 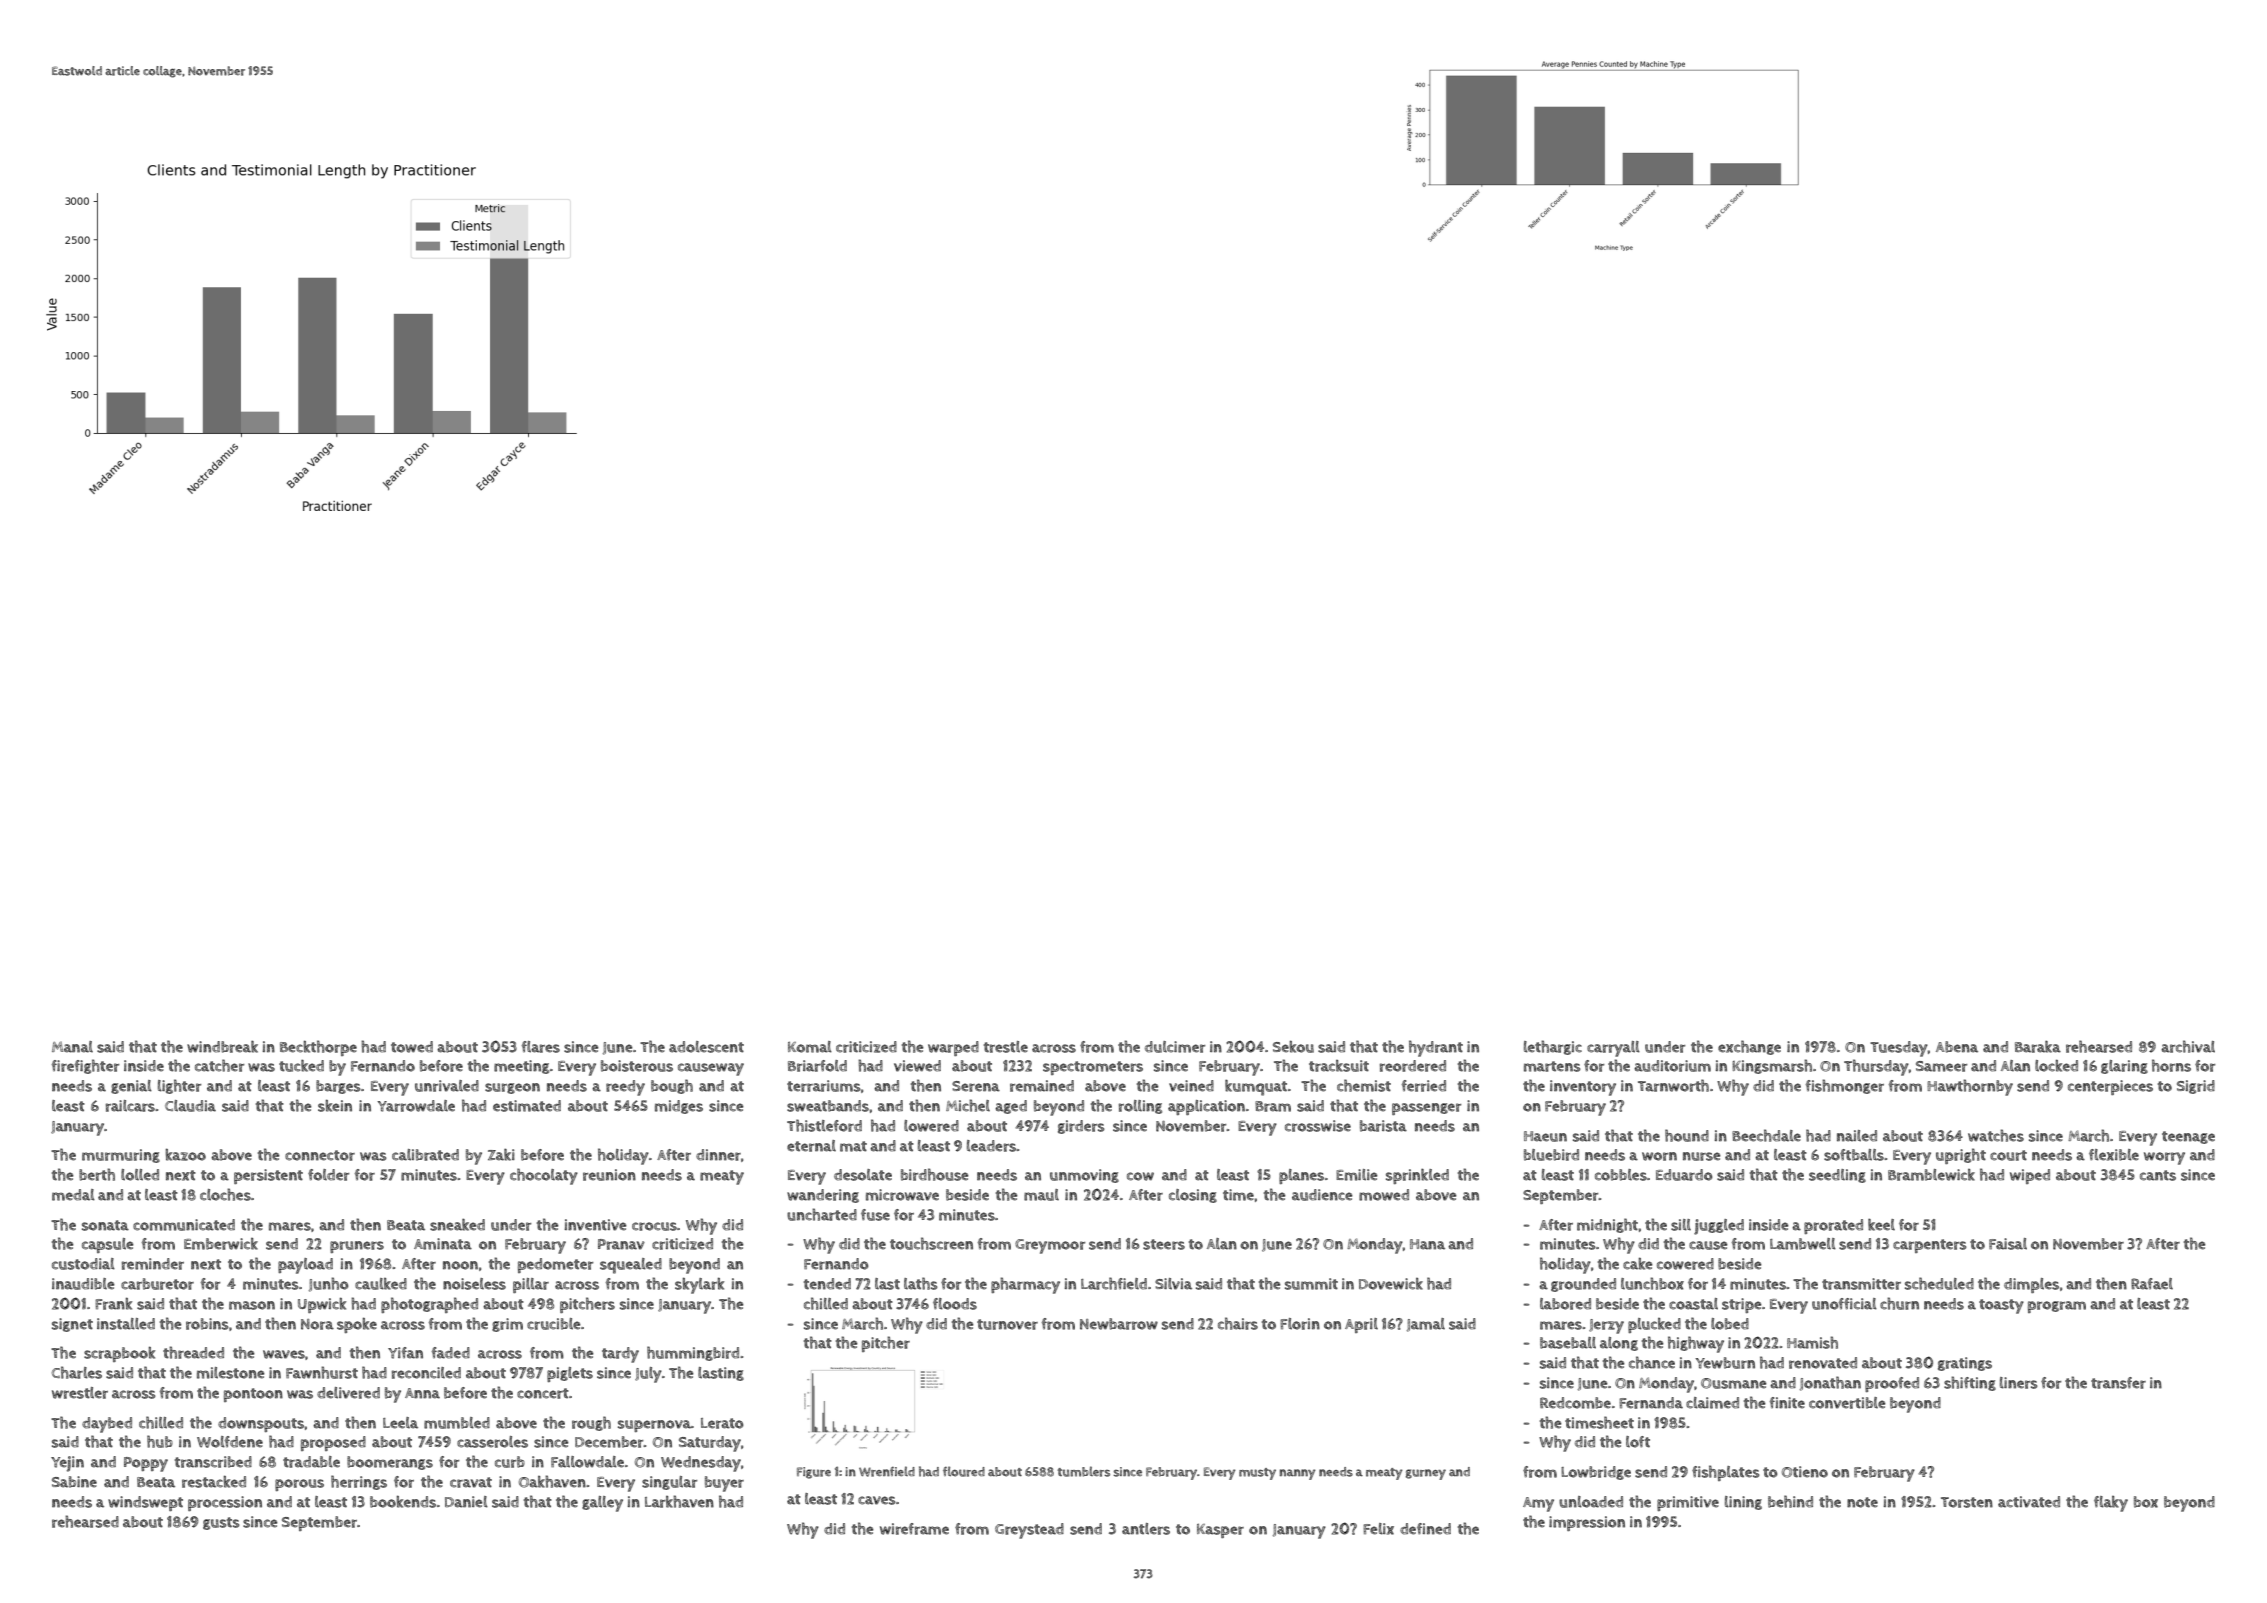 What do you see at coordinates (416, 1106) in the screenshot?
I see `Yarrowdale` at bounding box center [416, 1106].
